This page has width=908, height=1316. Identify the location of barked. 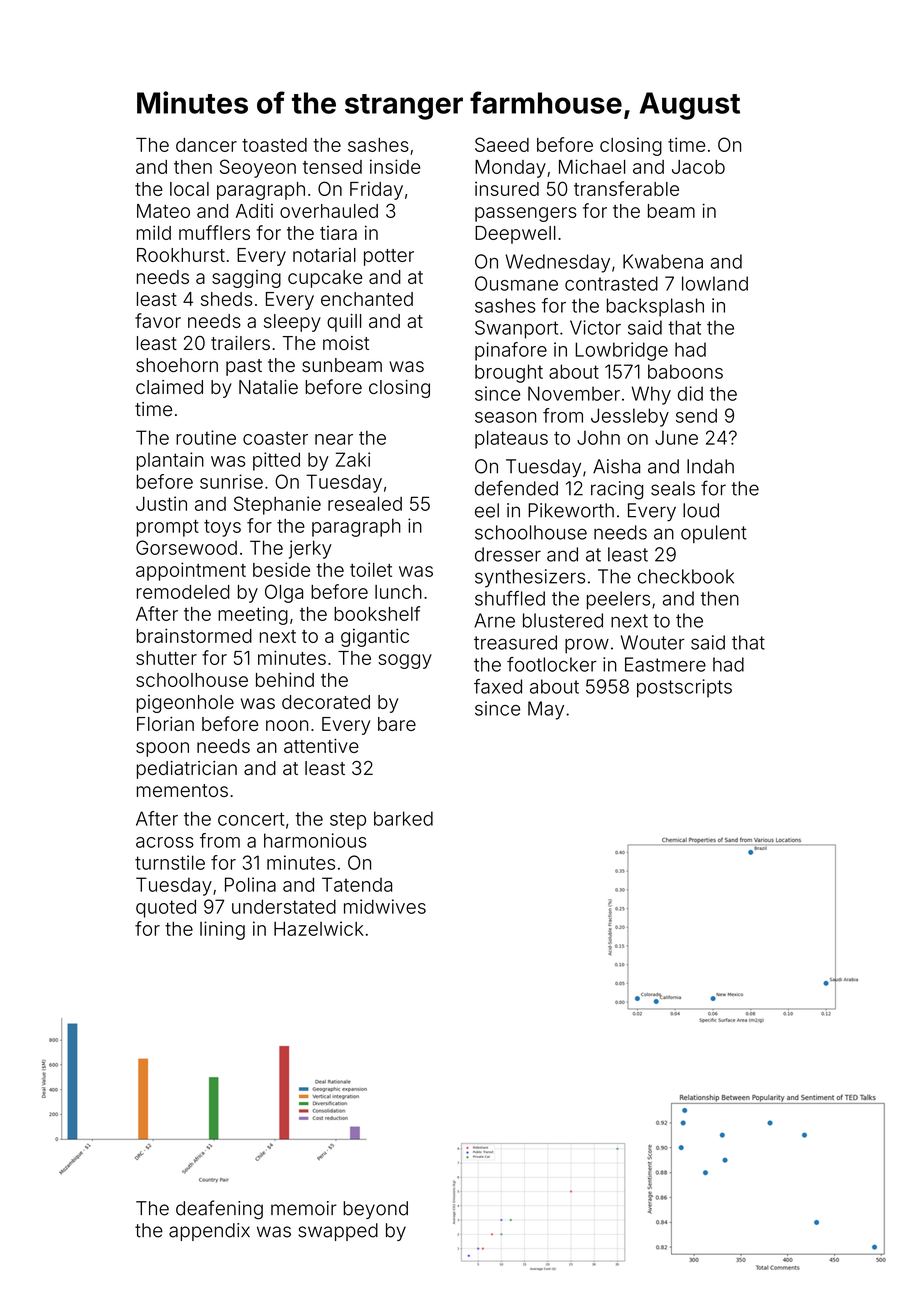
(403, 818).
